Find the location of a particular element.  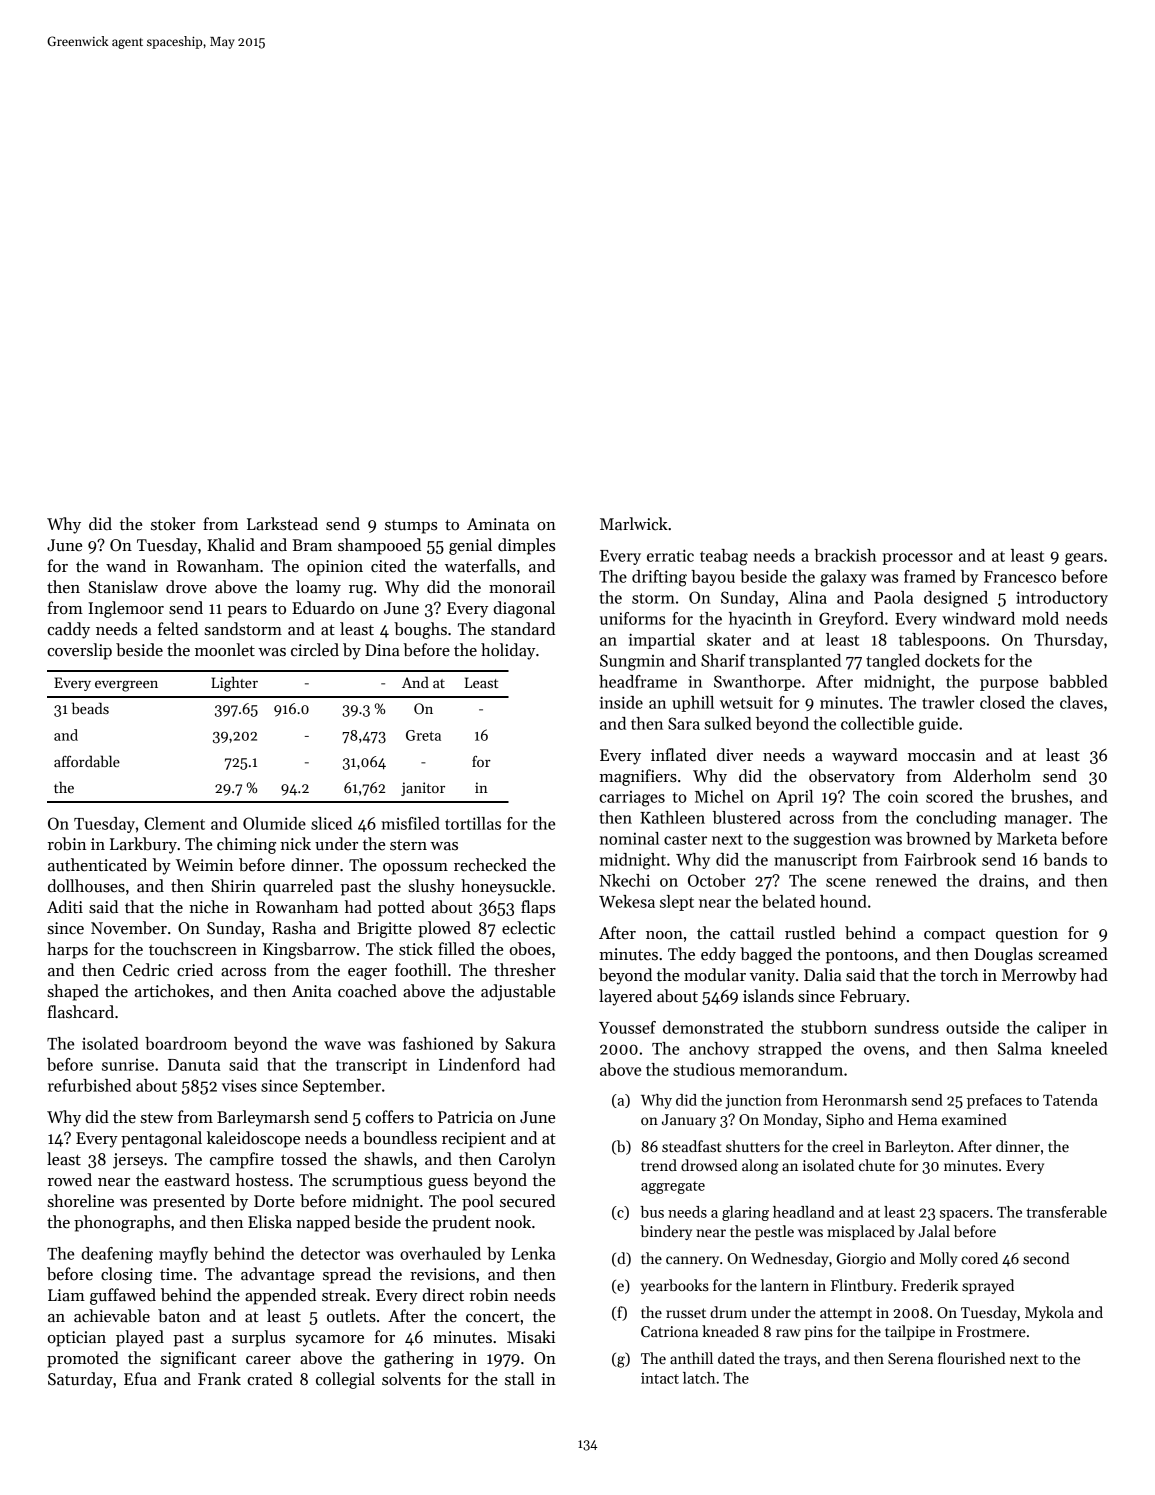

transcript is located at coordinates (371, 1066).
